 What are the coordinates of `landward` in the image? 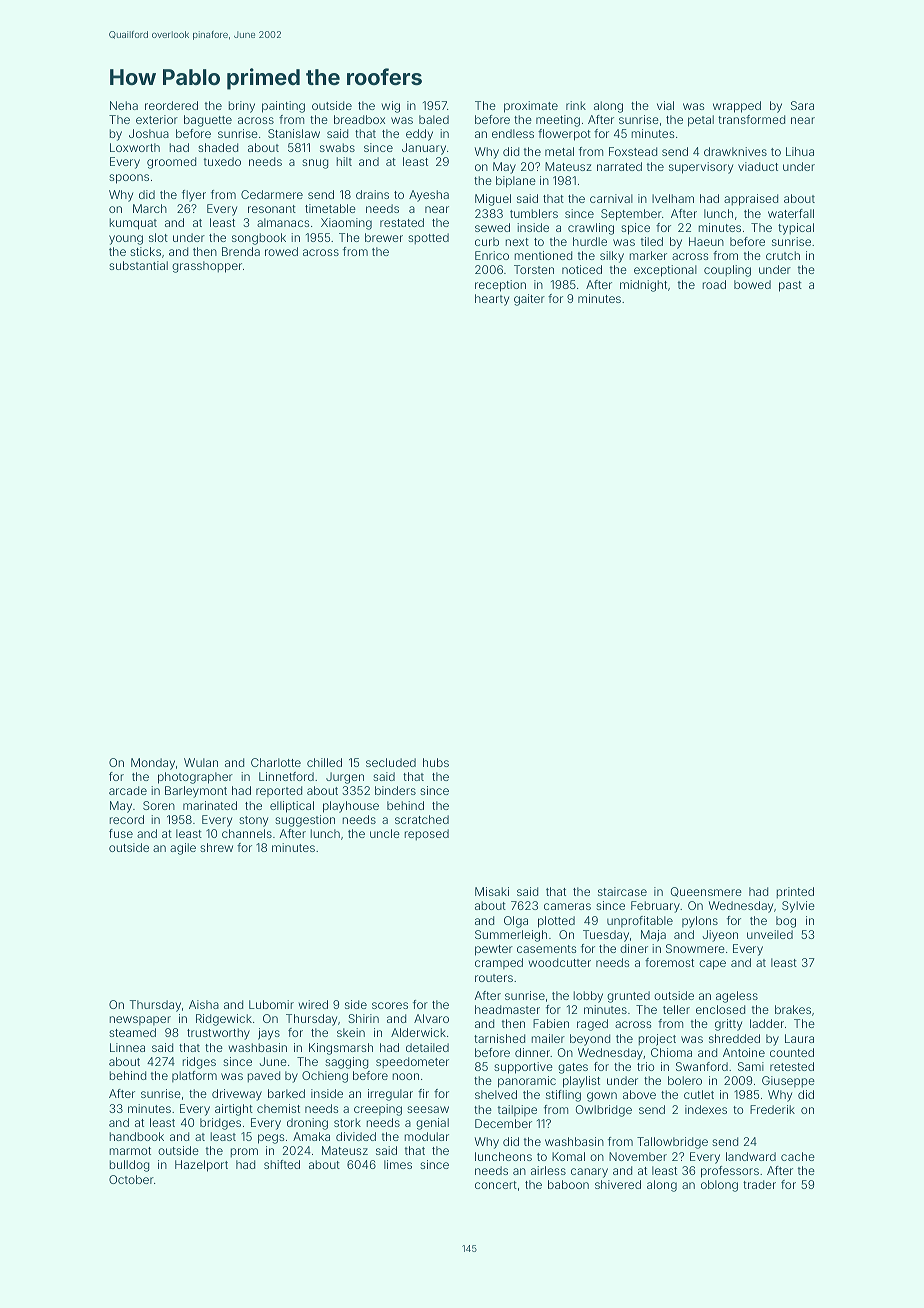 It's located at (751, 1156).
